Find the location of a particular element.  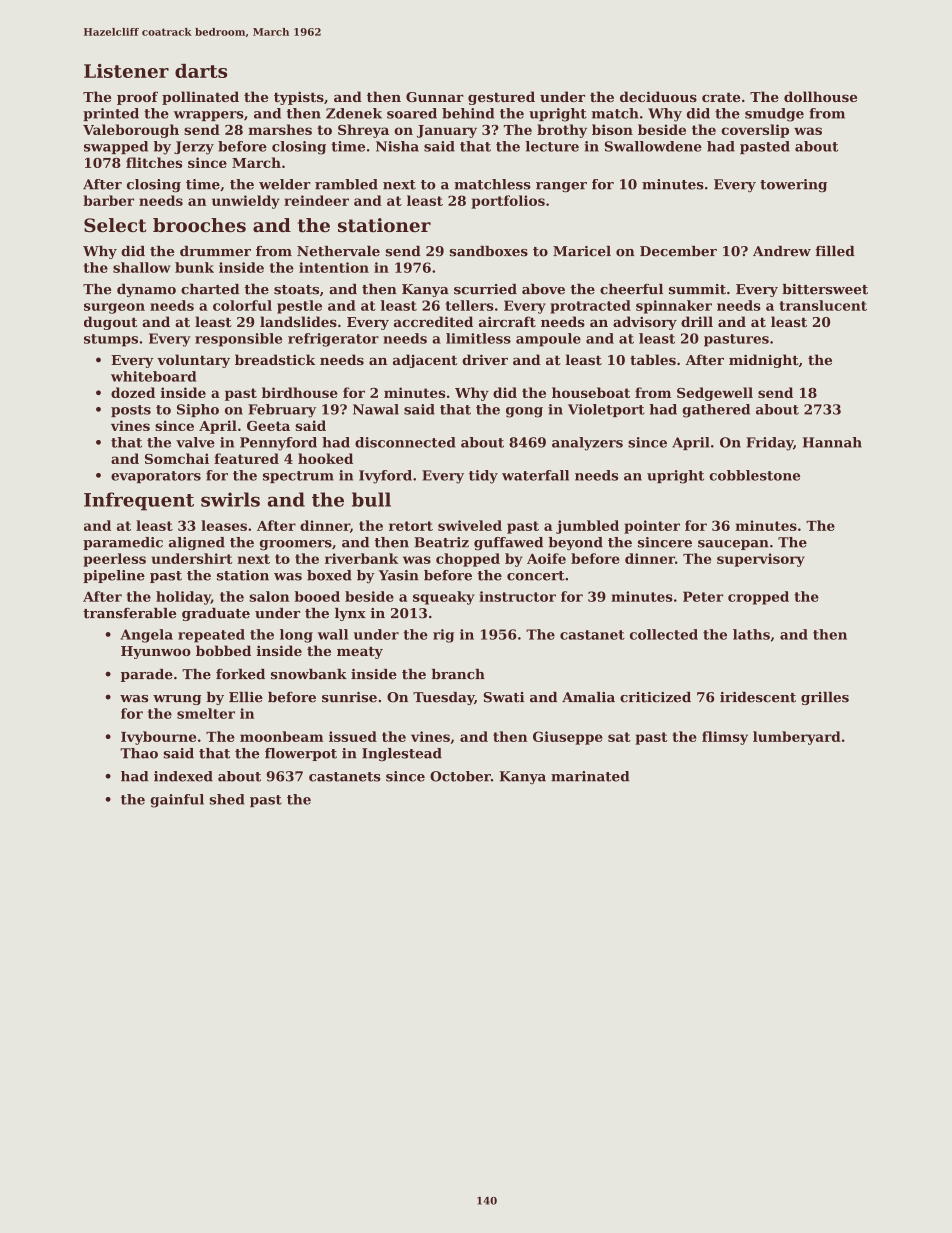

whiteboard is located at coordinates (153, 376).
